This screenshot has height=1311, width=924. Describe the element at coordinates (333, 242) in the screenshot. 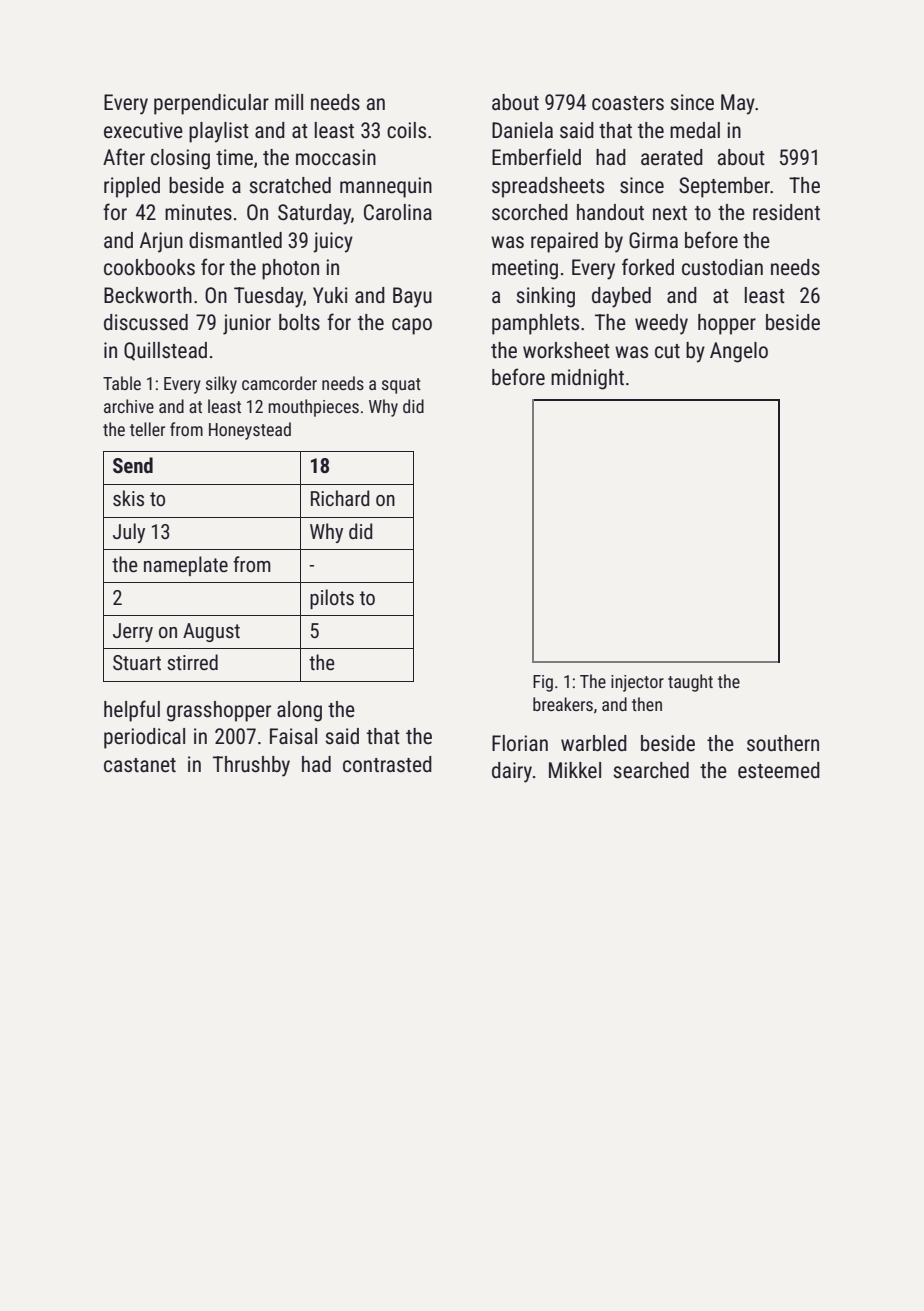

I see `juicy` at that location.
